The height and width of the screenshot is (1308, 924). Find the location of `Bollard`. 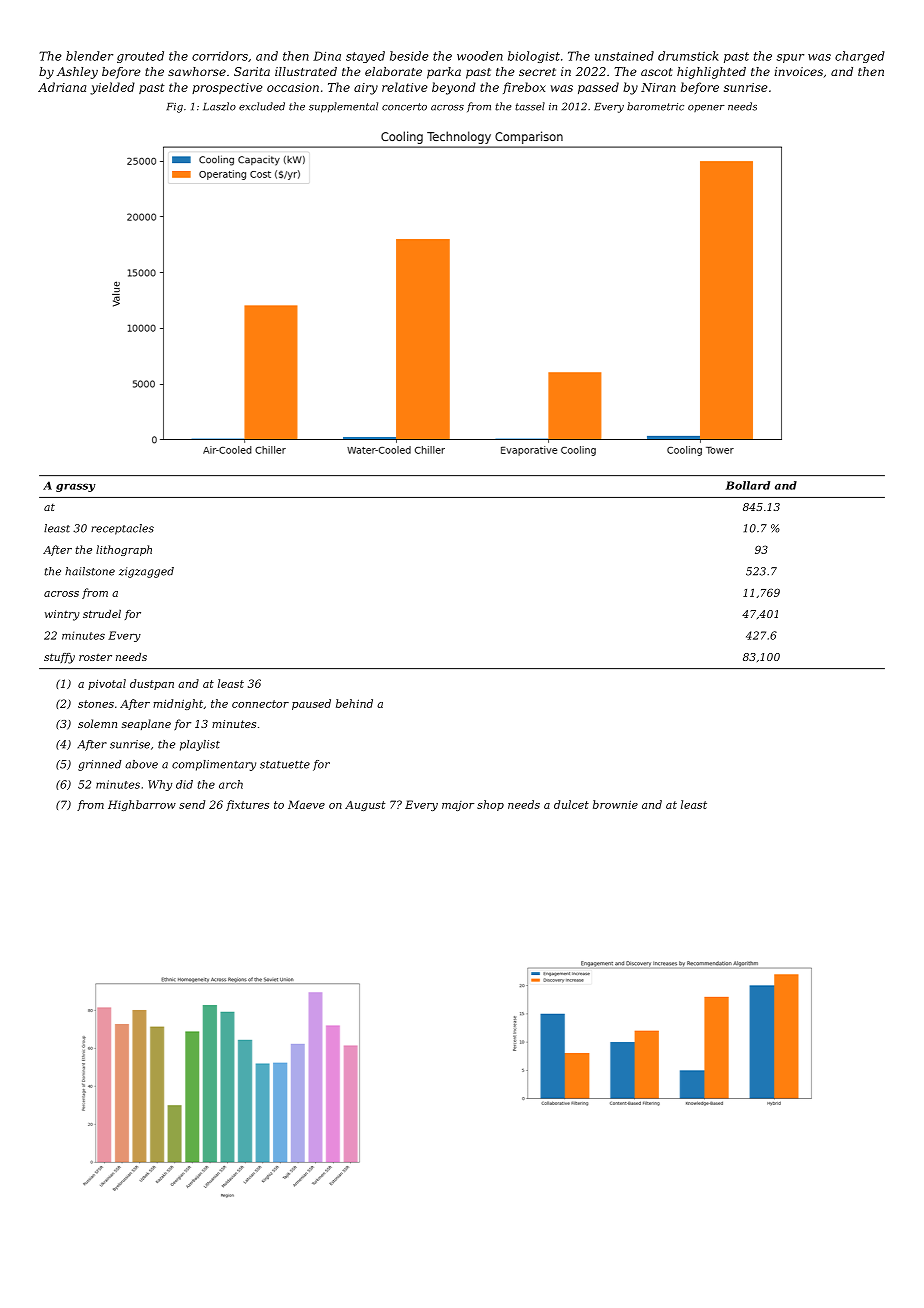

Bollard is located at coordinates (748, 485).
